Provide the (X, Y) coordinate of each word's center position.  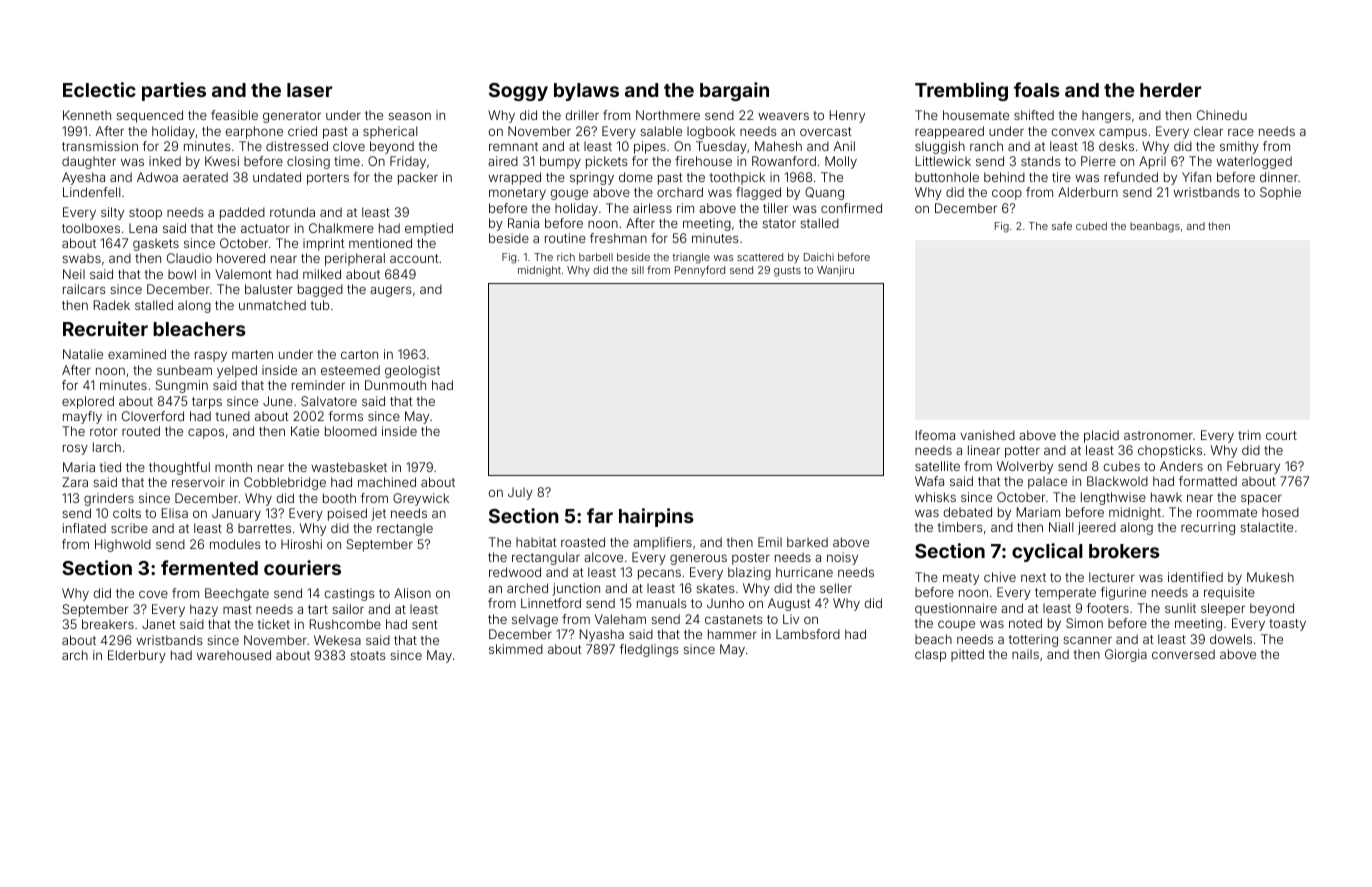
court (1281, 435)
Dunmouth (395, 385)
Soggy (518, 92)
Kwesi (222, 161)
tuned (233, 416)
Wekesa (337, 640)
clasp (930, 655)
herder (1170, 90)
